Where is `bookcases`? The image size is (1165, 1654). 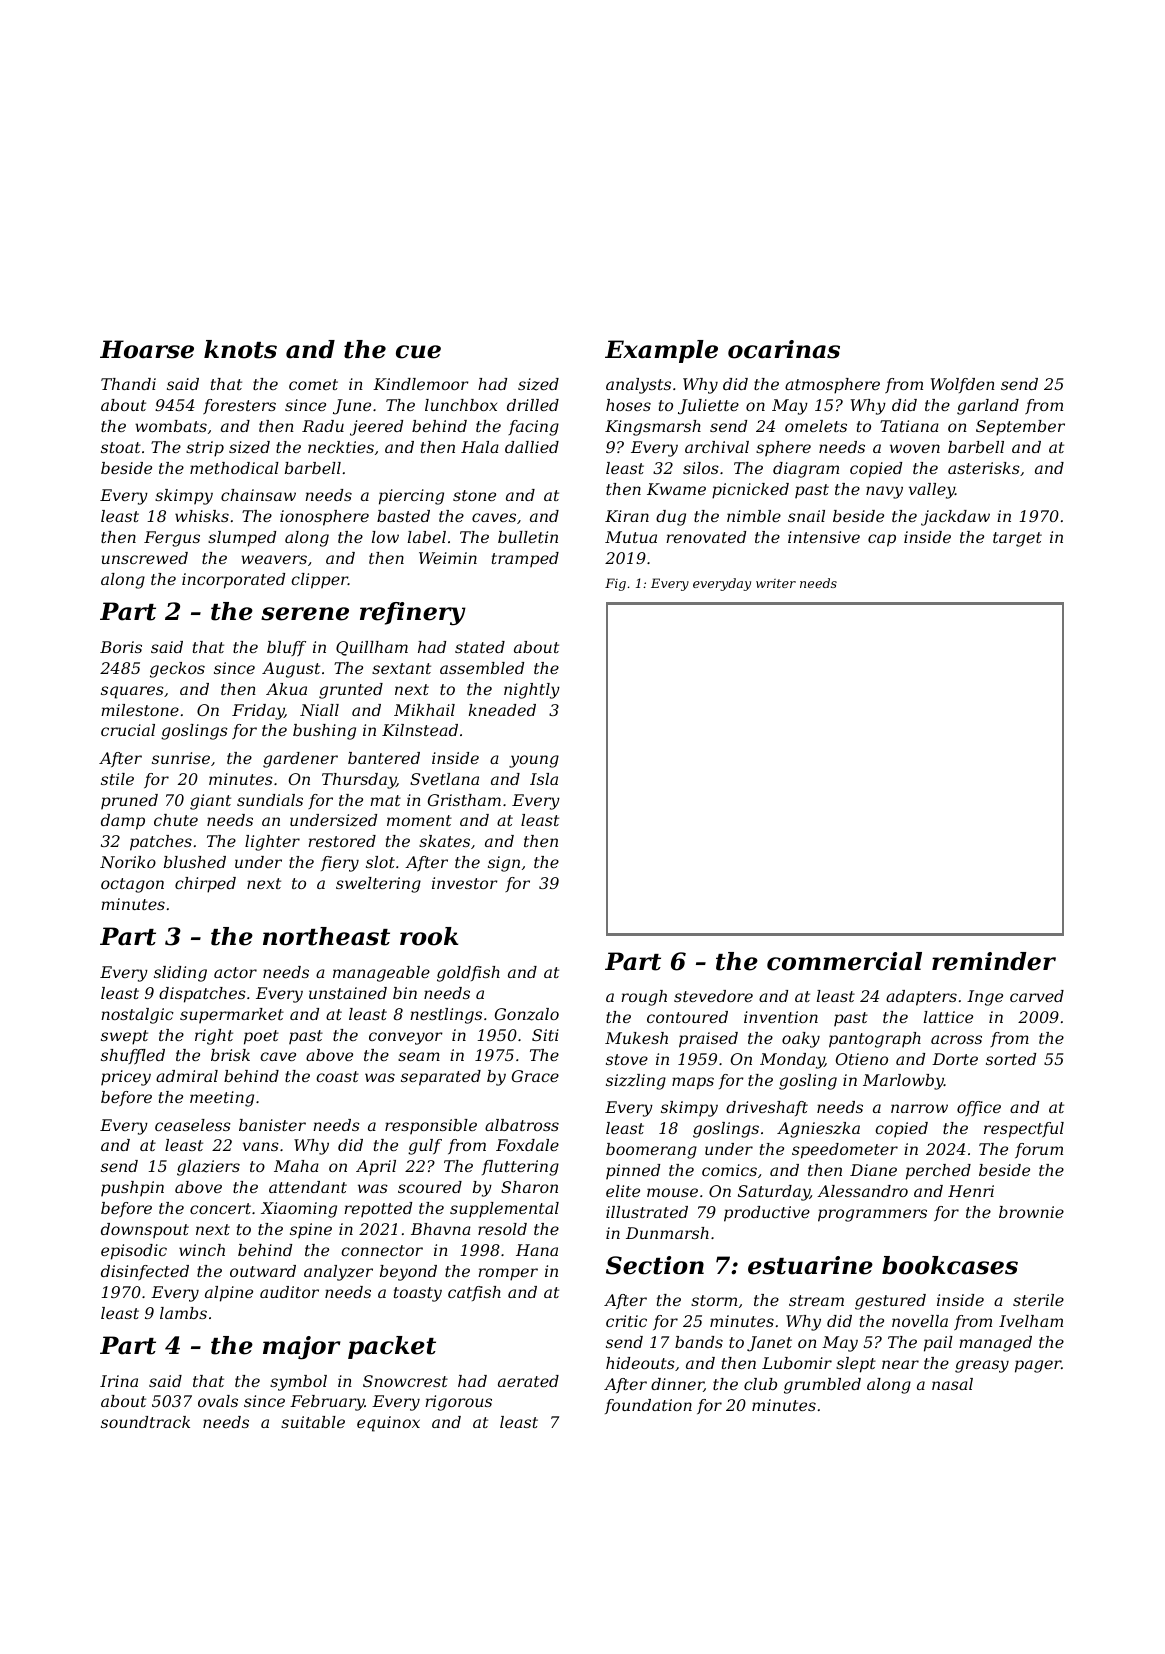
bookcases is located at coordinates (950, 1265).
